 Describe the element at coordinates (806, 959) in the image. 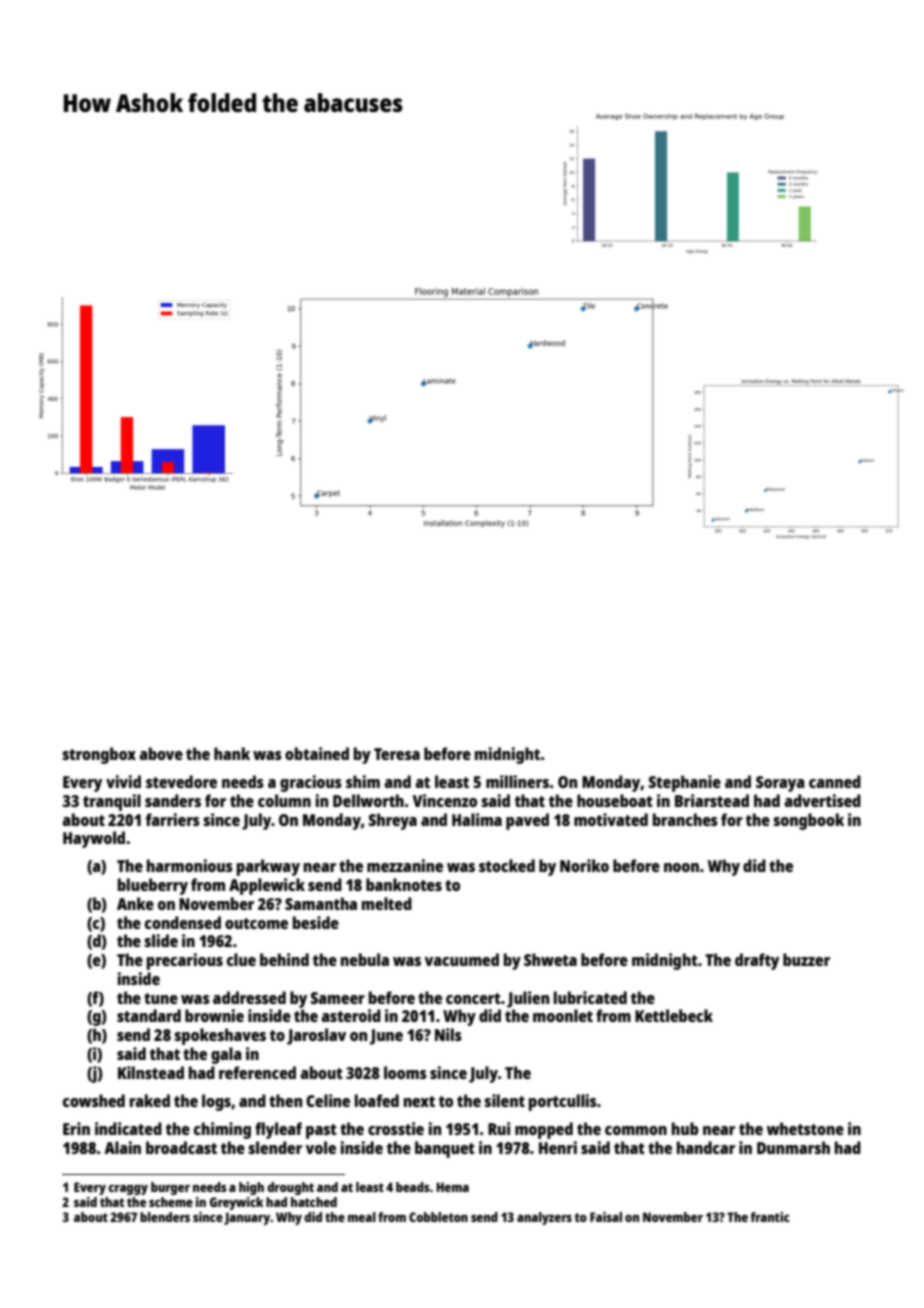

I see `buzzer` at that location.
